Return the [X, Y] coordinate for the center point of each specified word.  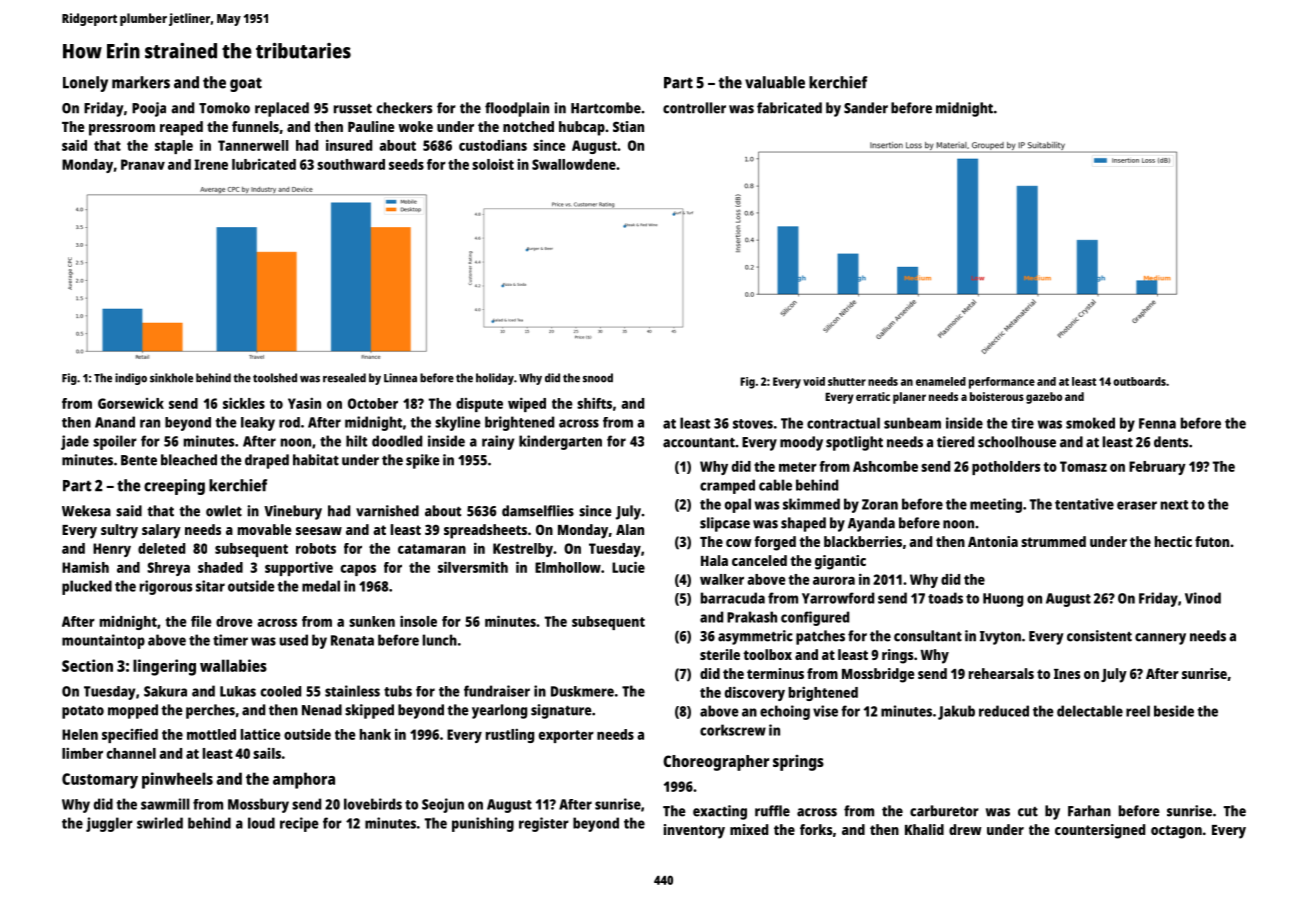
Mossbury [258, 805]
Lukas [238, 691]
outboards [1139, 381]
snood [598, 378]
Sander [866, 108]
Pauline [371, 126]
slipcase [725, 524]
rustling [510, 735]
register [544, 824]
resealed [344, 378]
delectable [1090, 711]
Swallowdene [574, 164]
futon [1212, 541]
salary [161, 531]
